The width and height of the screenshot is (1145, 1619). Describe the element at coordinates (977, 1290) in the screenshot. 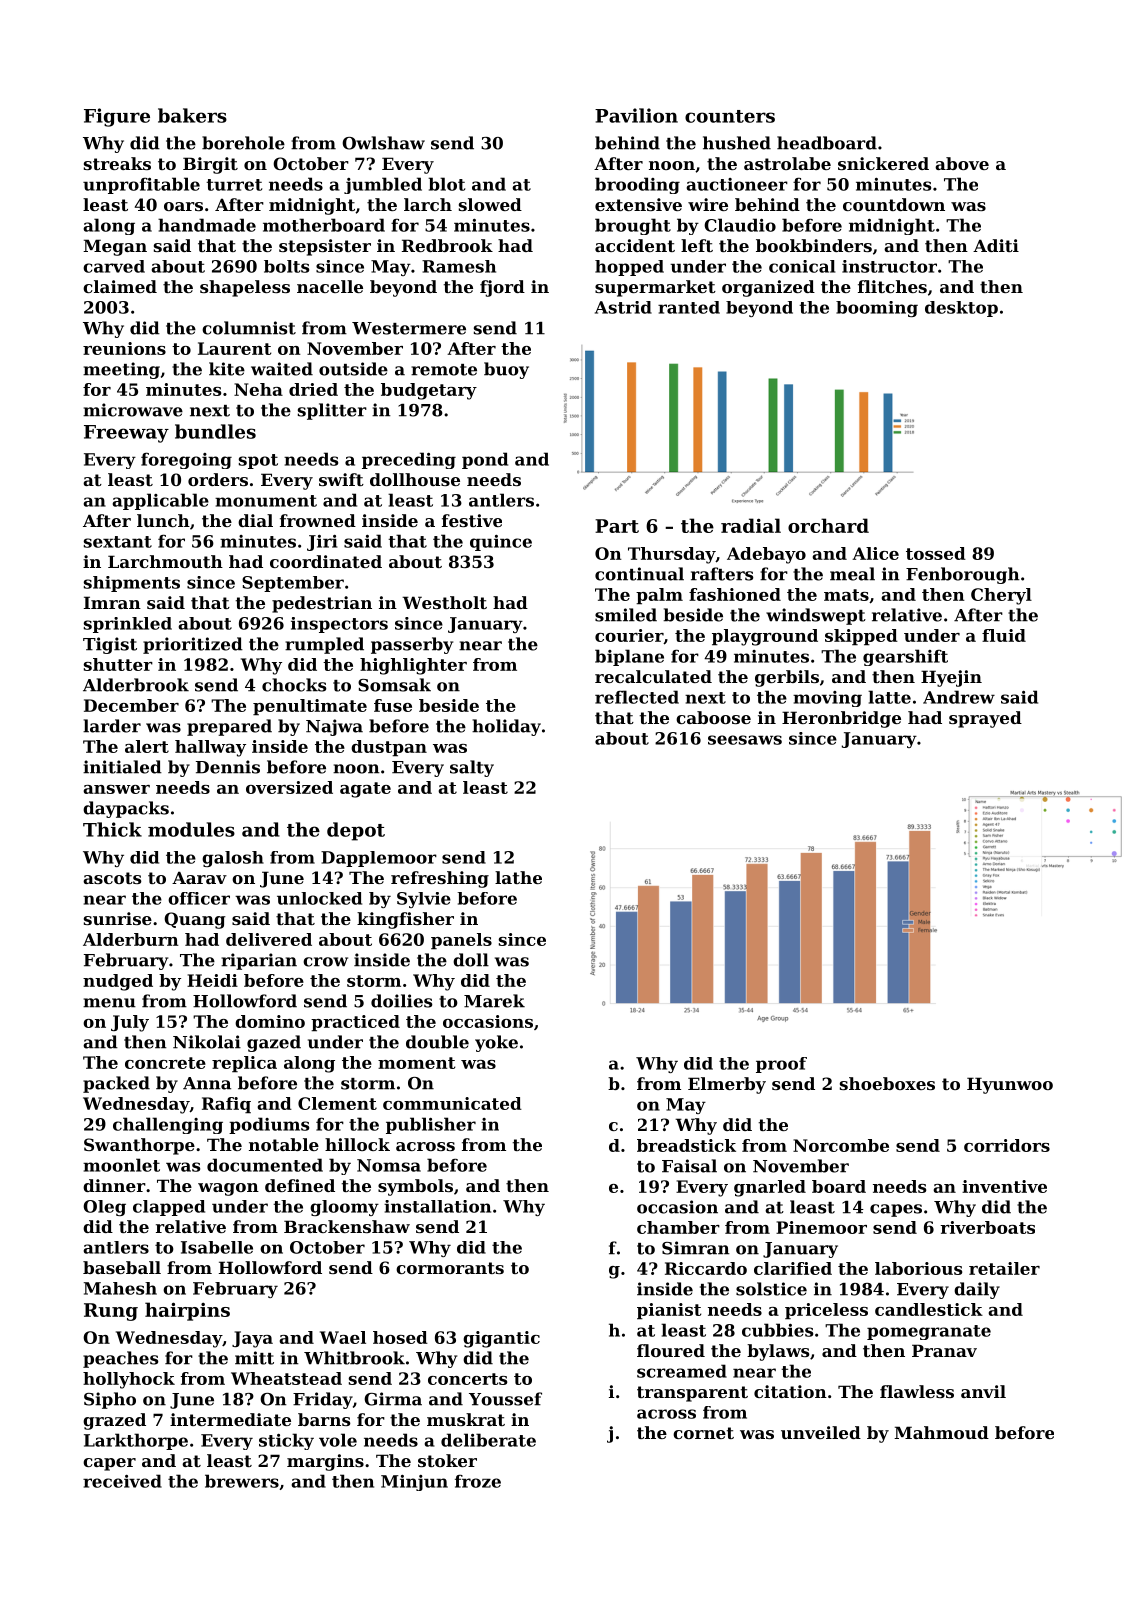

I see `daily` at that location.
